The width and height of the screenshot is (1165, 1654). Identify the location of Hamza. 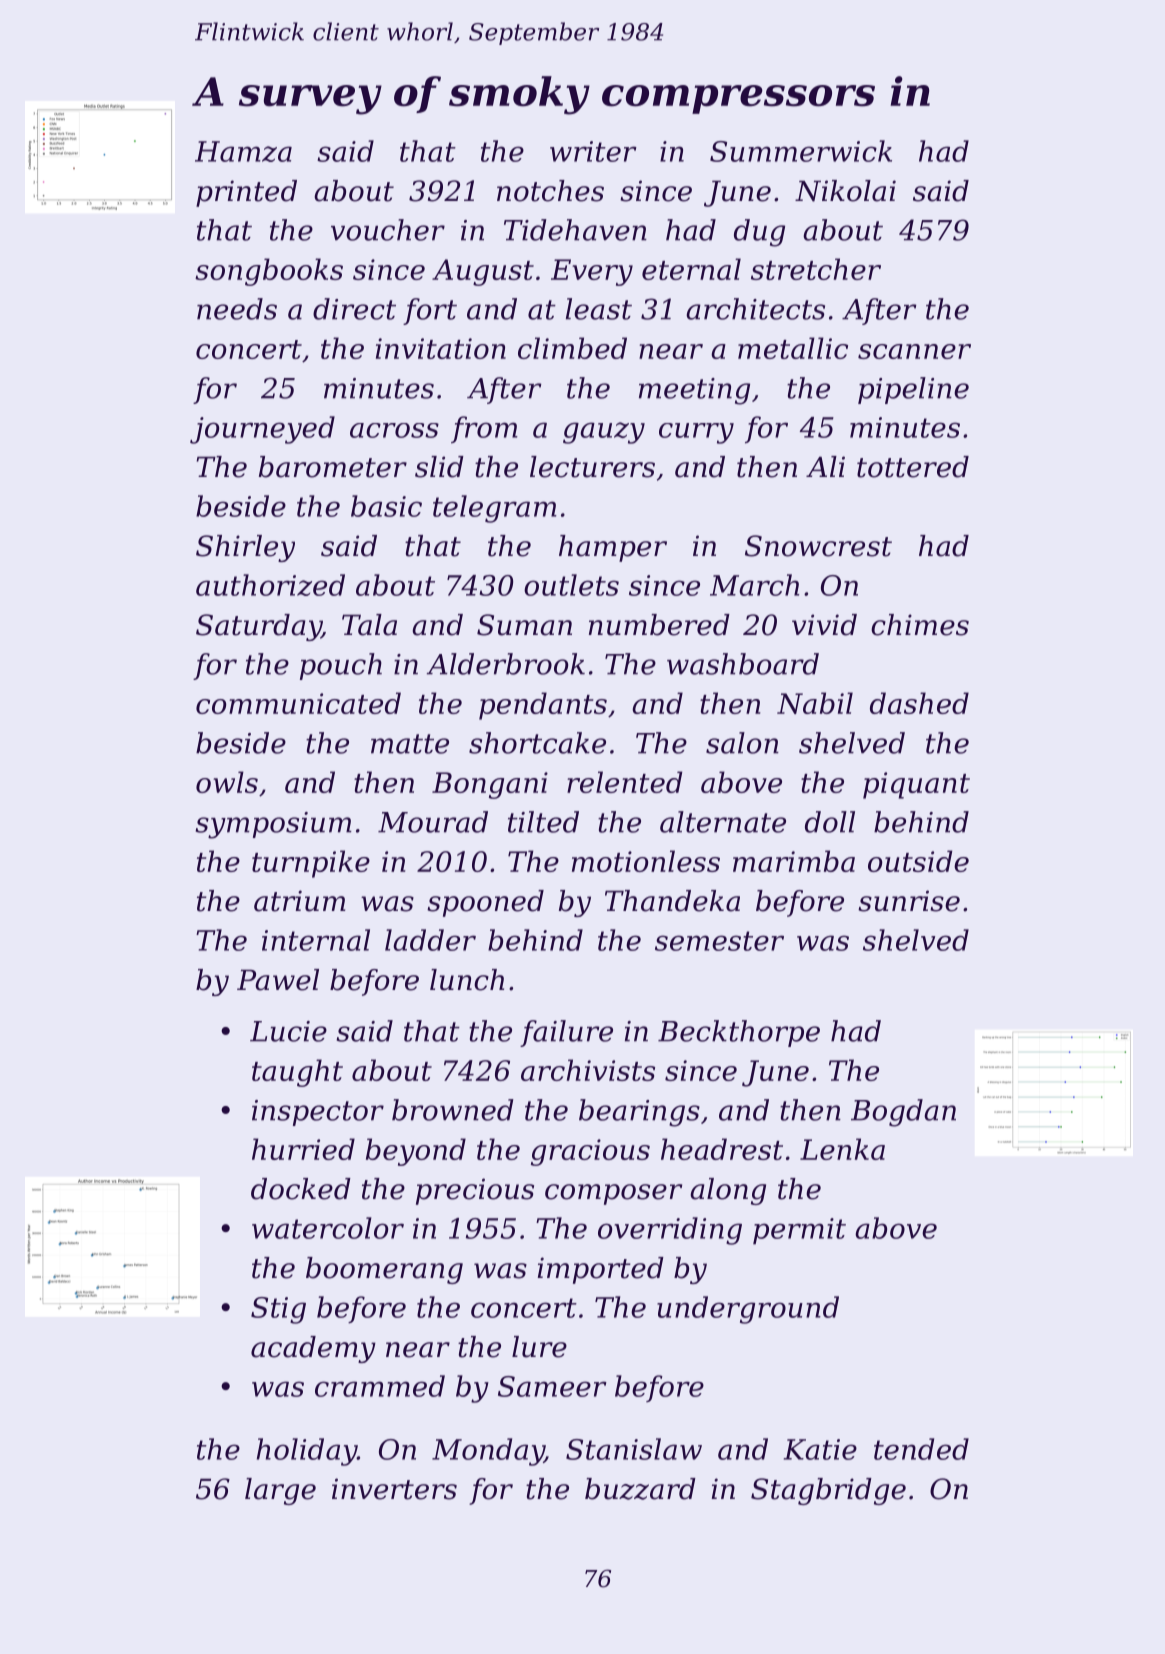
(243, 151).
